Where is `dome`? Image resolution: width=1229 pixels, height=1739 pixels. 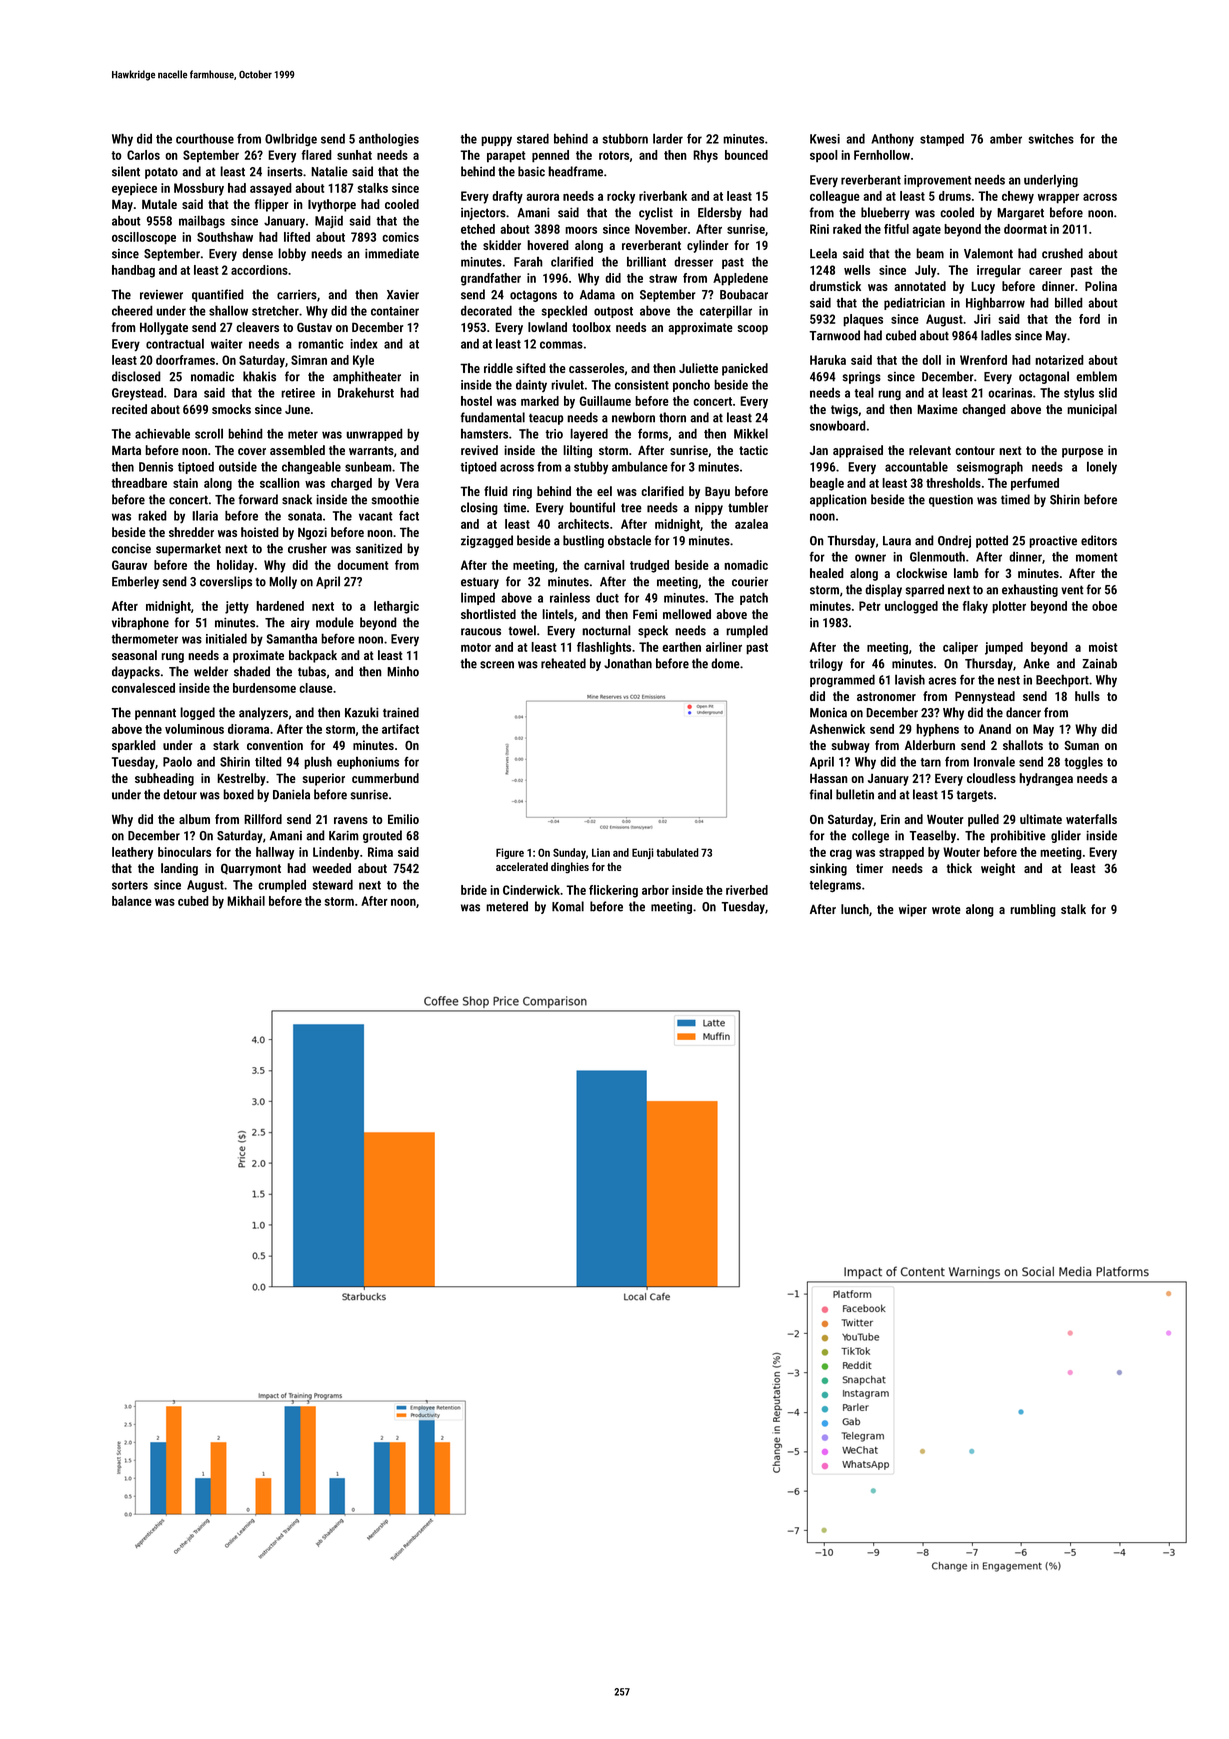
dome is located at coordinates (726, 663).
